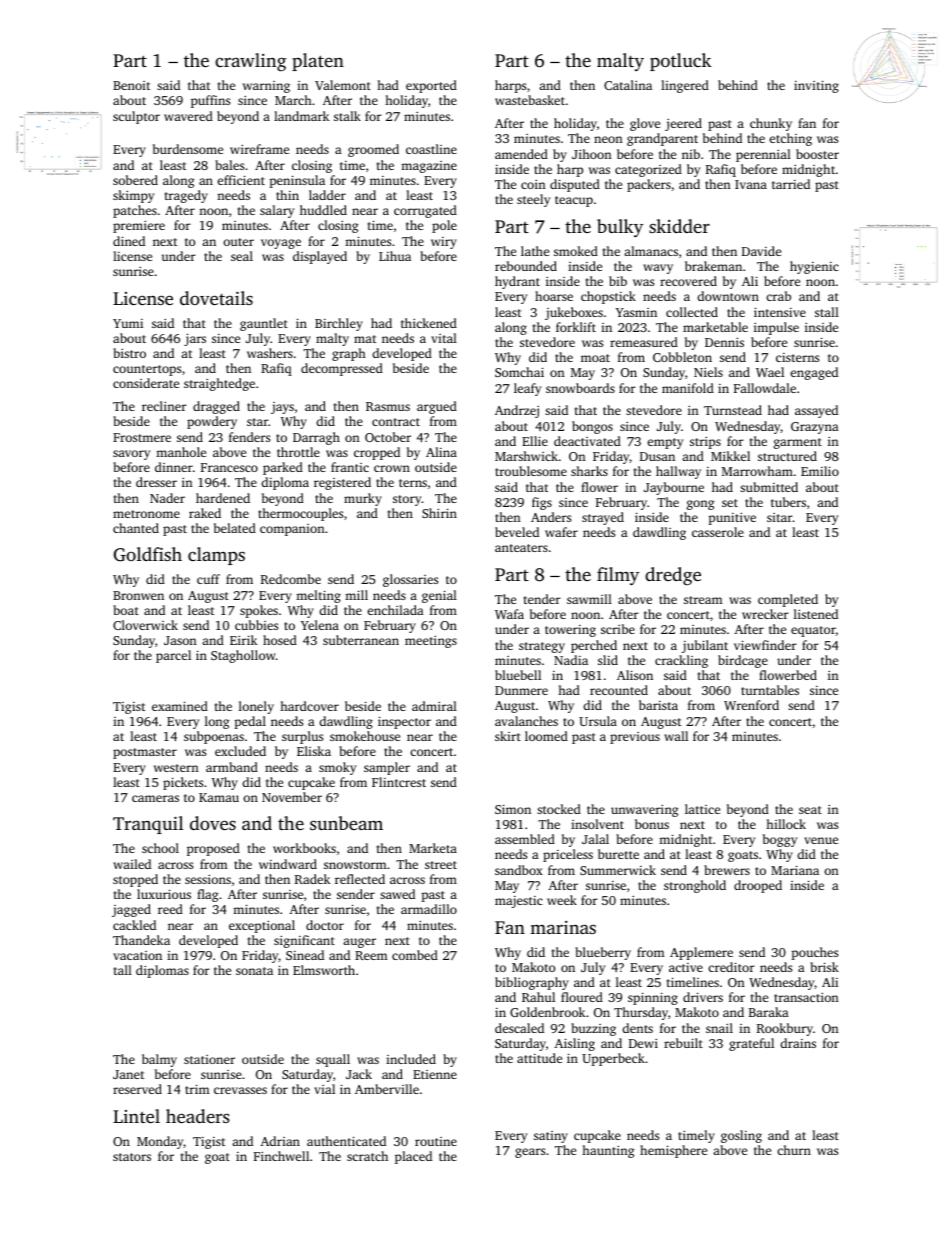  Describe the element at coordinates (644, 811) in the image. I see `unwavering` at that location.
